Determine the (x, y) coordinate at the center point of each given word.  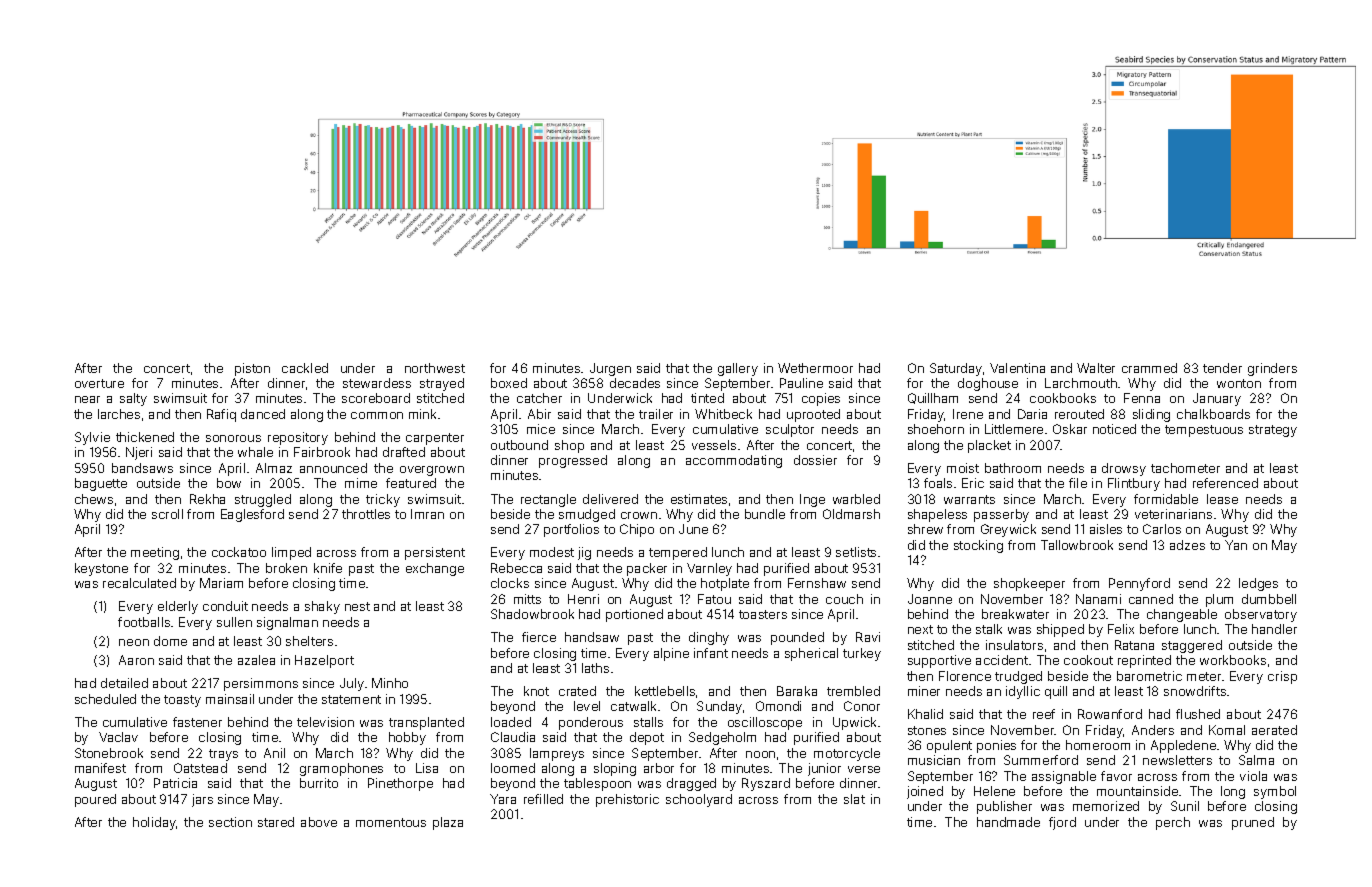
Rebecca (516, 568)
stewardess (377, 383)
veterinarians (1173, 514)
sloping (615, 769)
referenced (1225, 483)
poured (95, 800)
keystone (101, 569)
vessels (714, 445)
